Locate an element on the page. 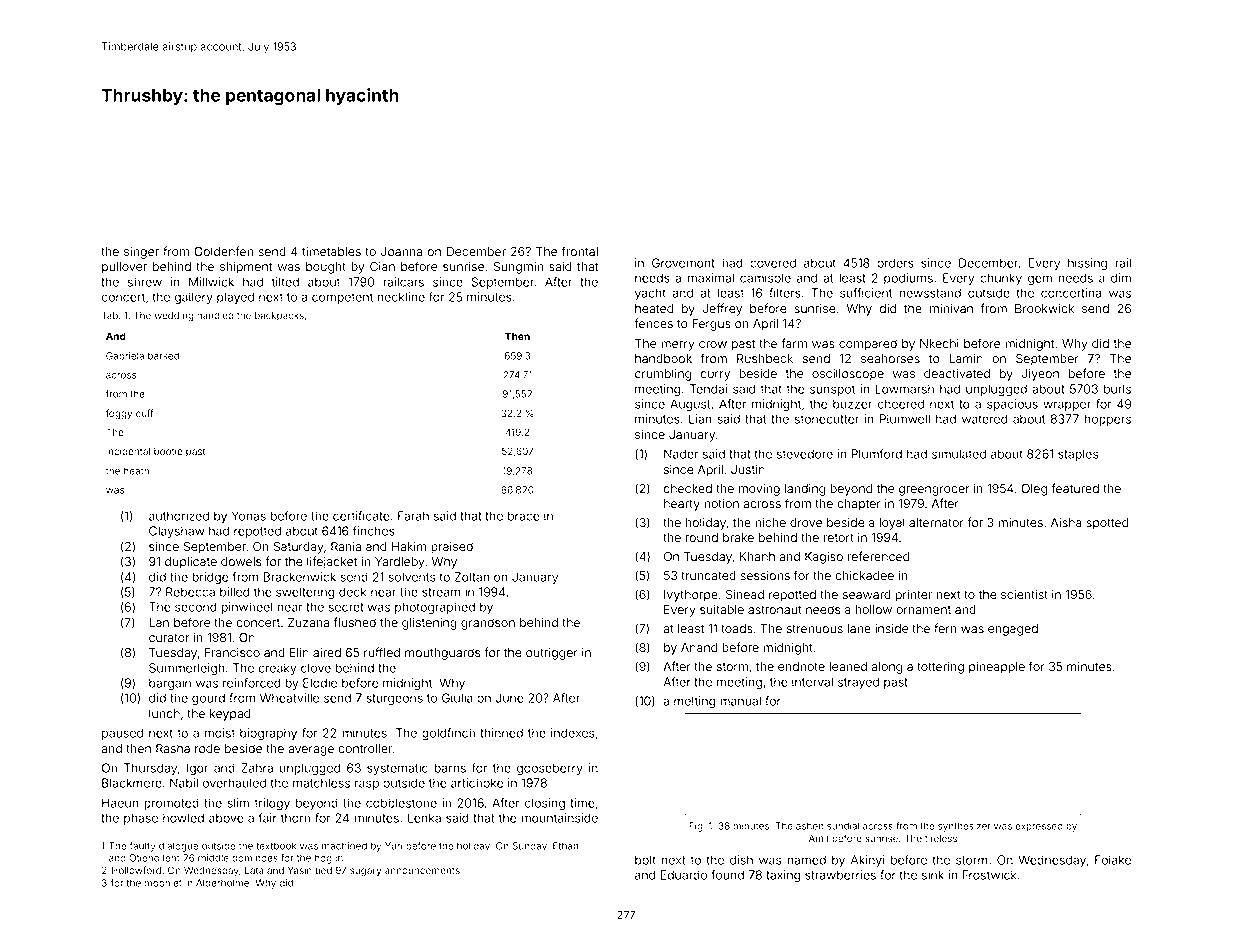 This document has height=952, width=1233. spotted is located at coordinates (1107, 524).
